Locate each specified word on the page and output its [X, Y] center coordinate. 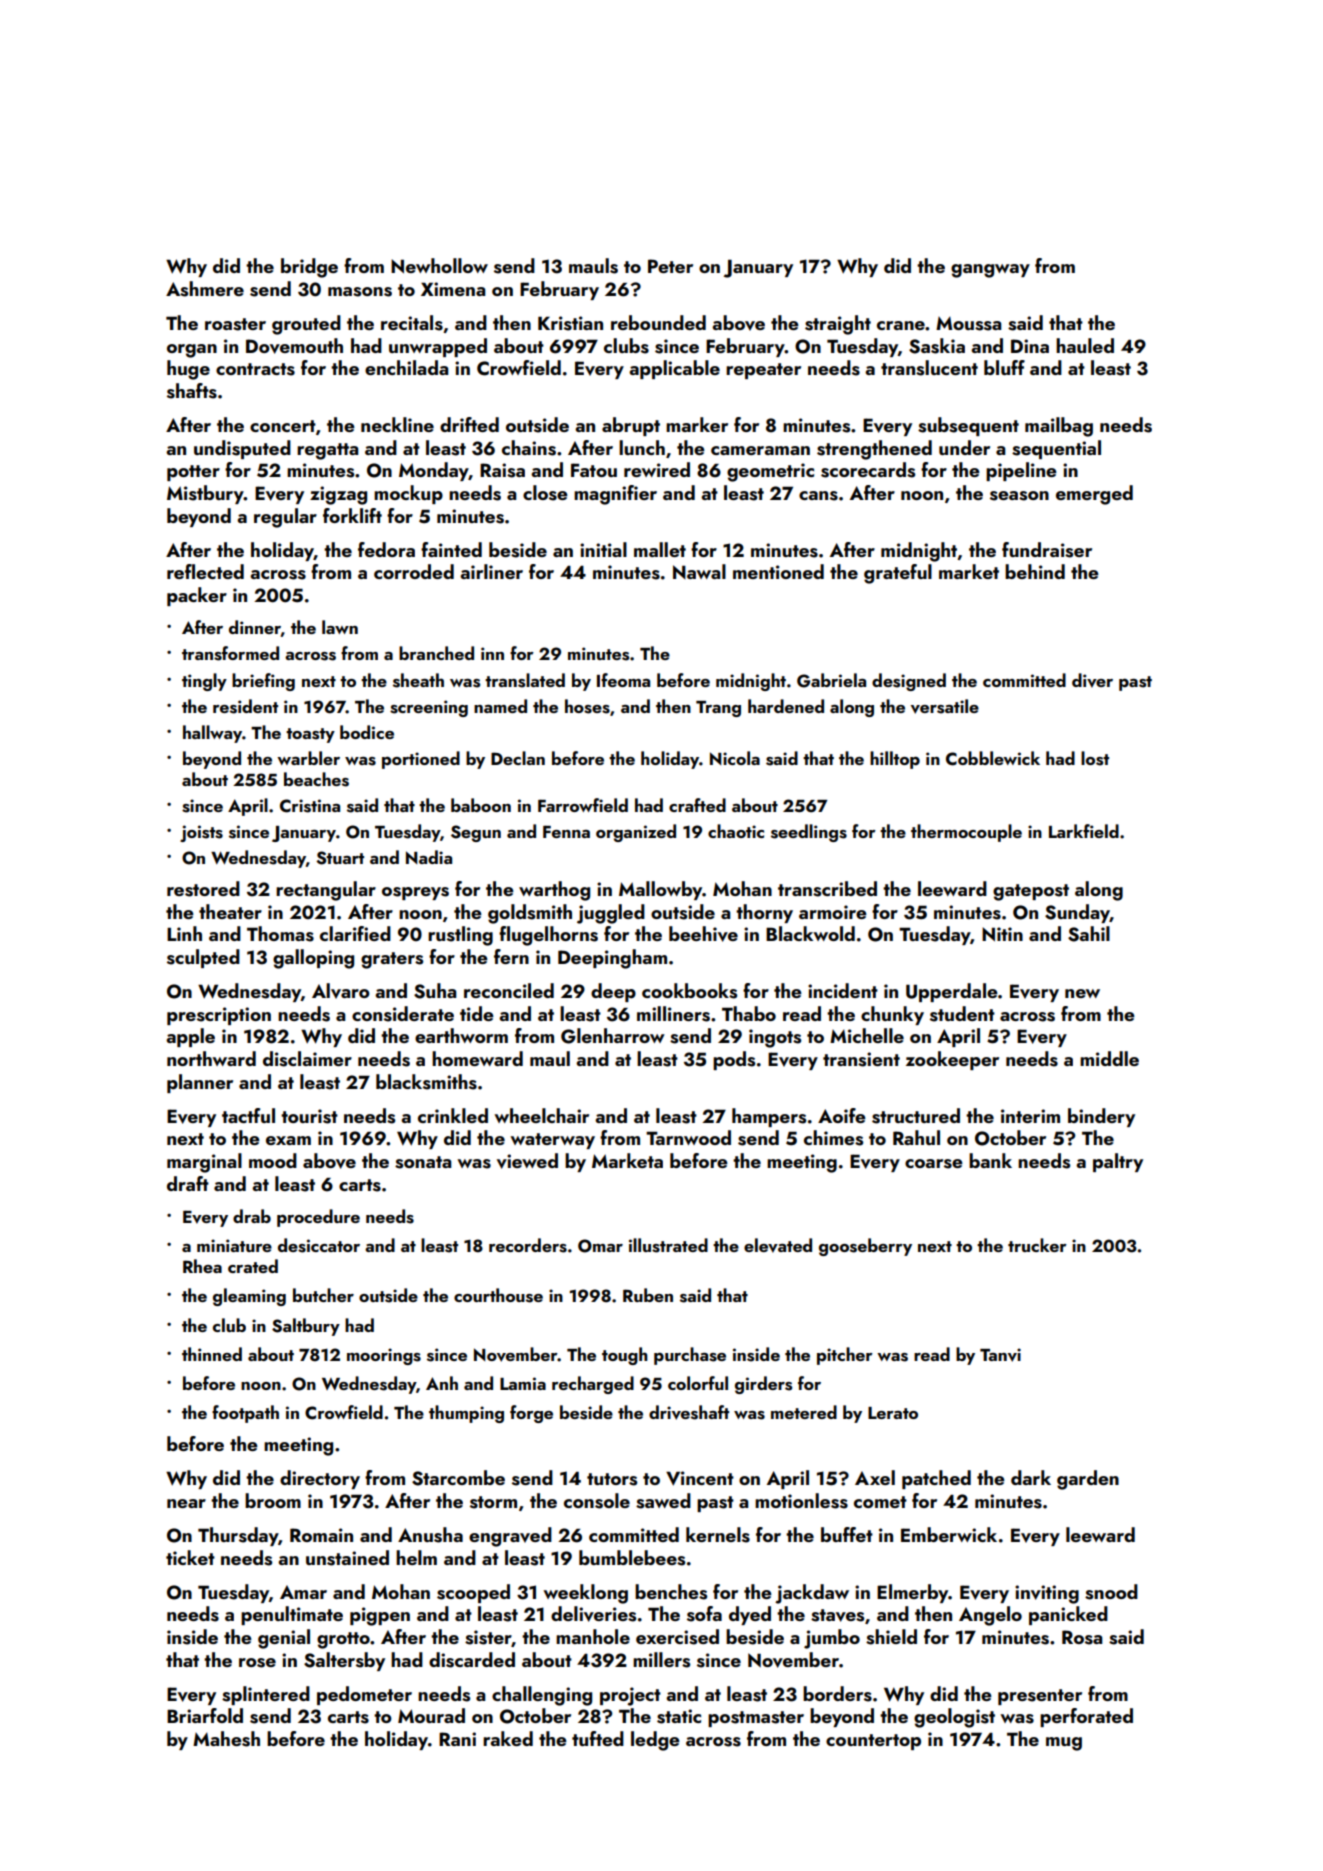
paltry [1118, 1162]
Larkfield [1084, 831]
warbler [308, 758]
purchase [690, 1356]
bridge [309, 268]
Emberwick [949, 1534]
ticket [190, 1557]
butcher [323, 1295]
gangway [990, 271]
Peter [670, 266]
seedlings [809, 833]
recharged [593, 1385]
